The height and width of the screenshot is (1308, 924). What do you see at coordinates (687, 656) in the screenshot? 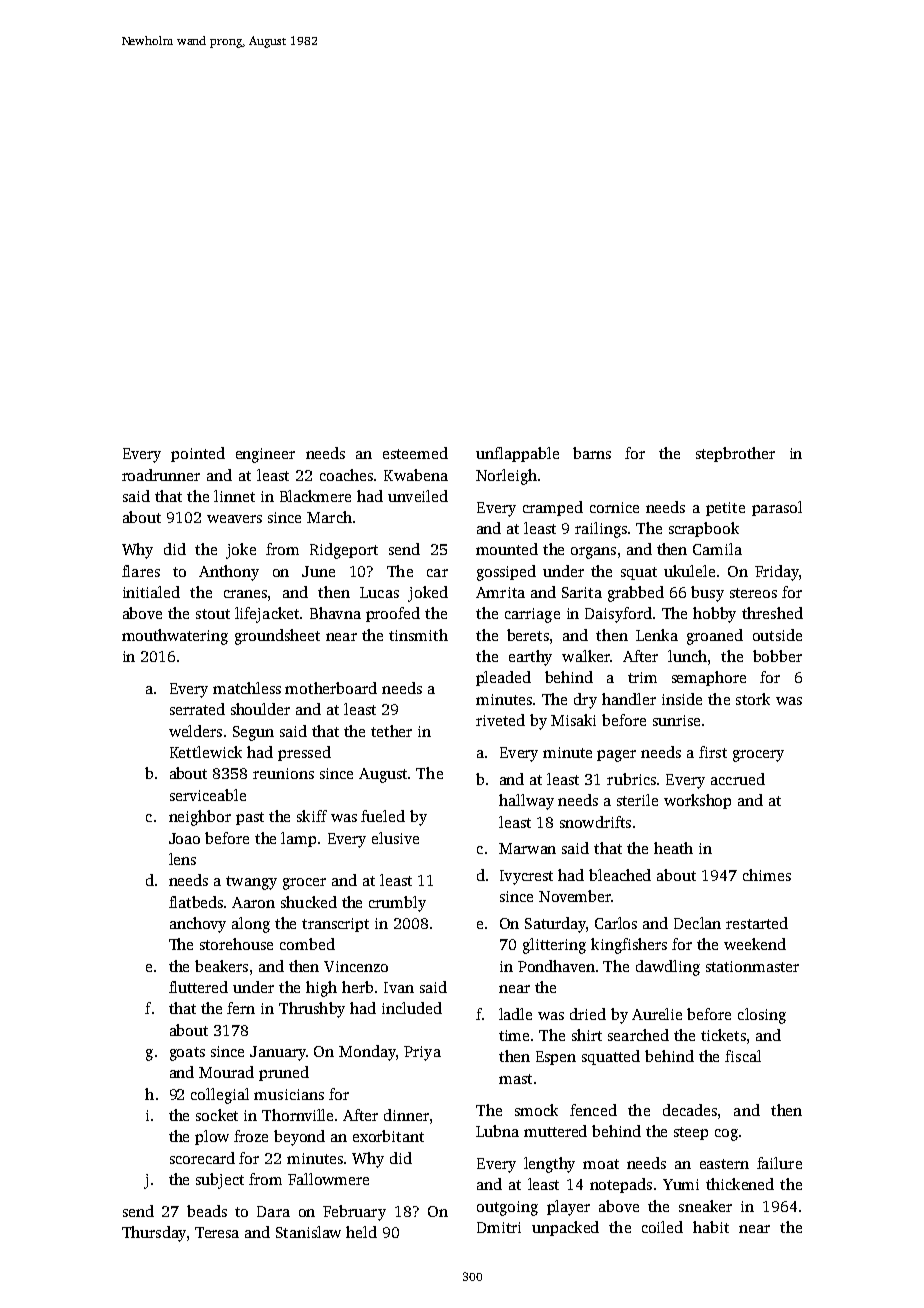
I see `lunch` at bounding box center [687, 656].
